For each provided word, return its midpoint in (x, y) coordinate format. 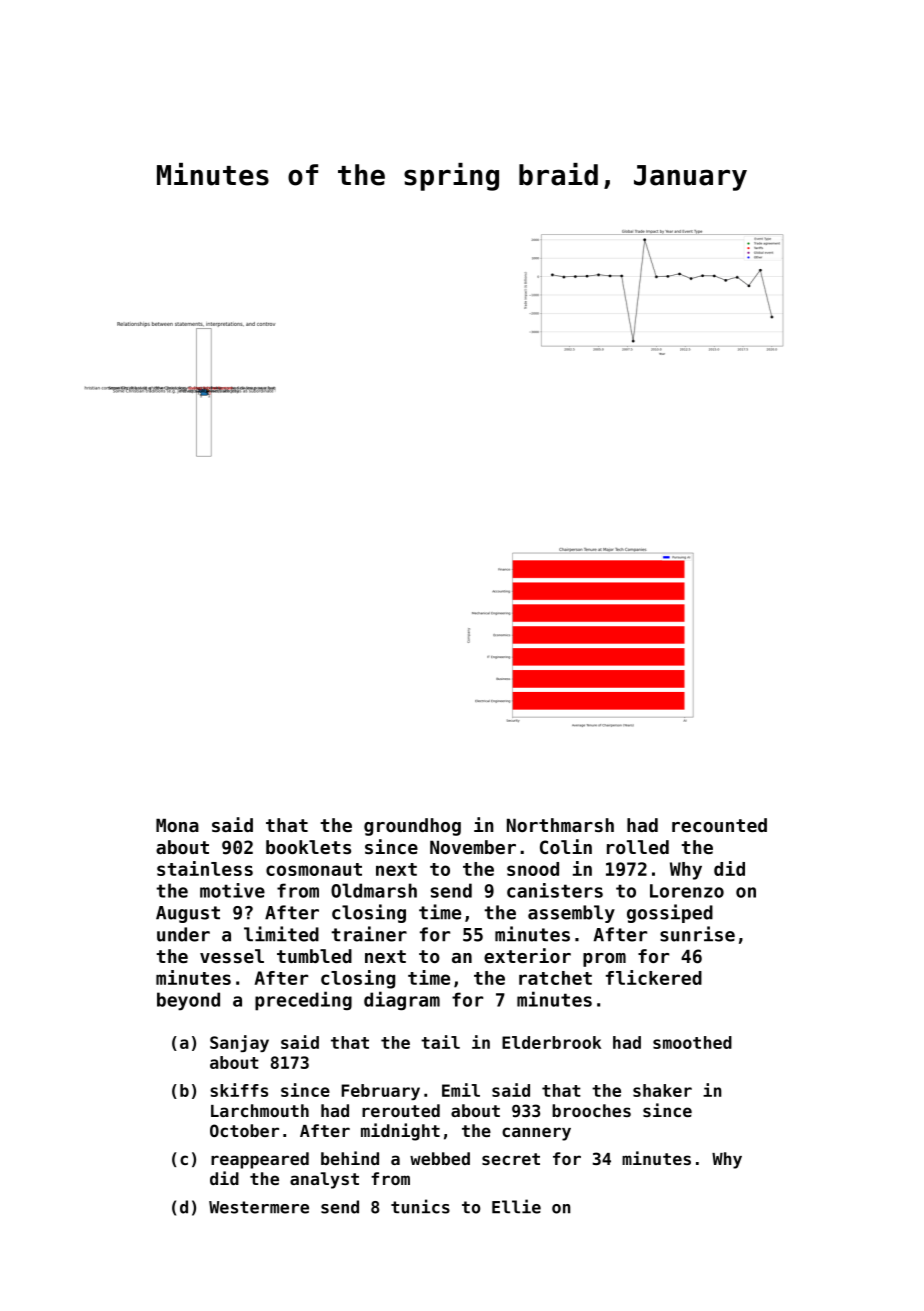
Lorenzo (687, 891)
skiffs (239, 1090)
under (183, 934)
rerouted (401, 1110)
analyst (324, 1180)
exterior (527, 955)
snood (533, 869)
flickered (654, 977)
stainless (205, 868)
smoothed (692, 1042)
